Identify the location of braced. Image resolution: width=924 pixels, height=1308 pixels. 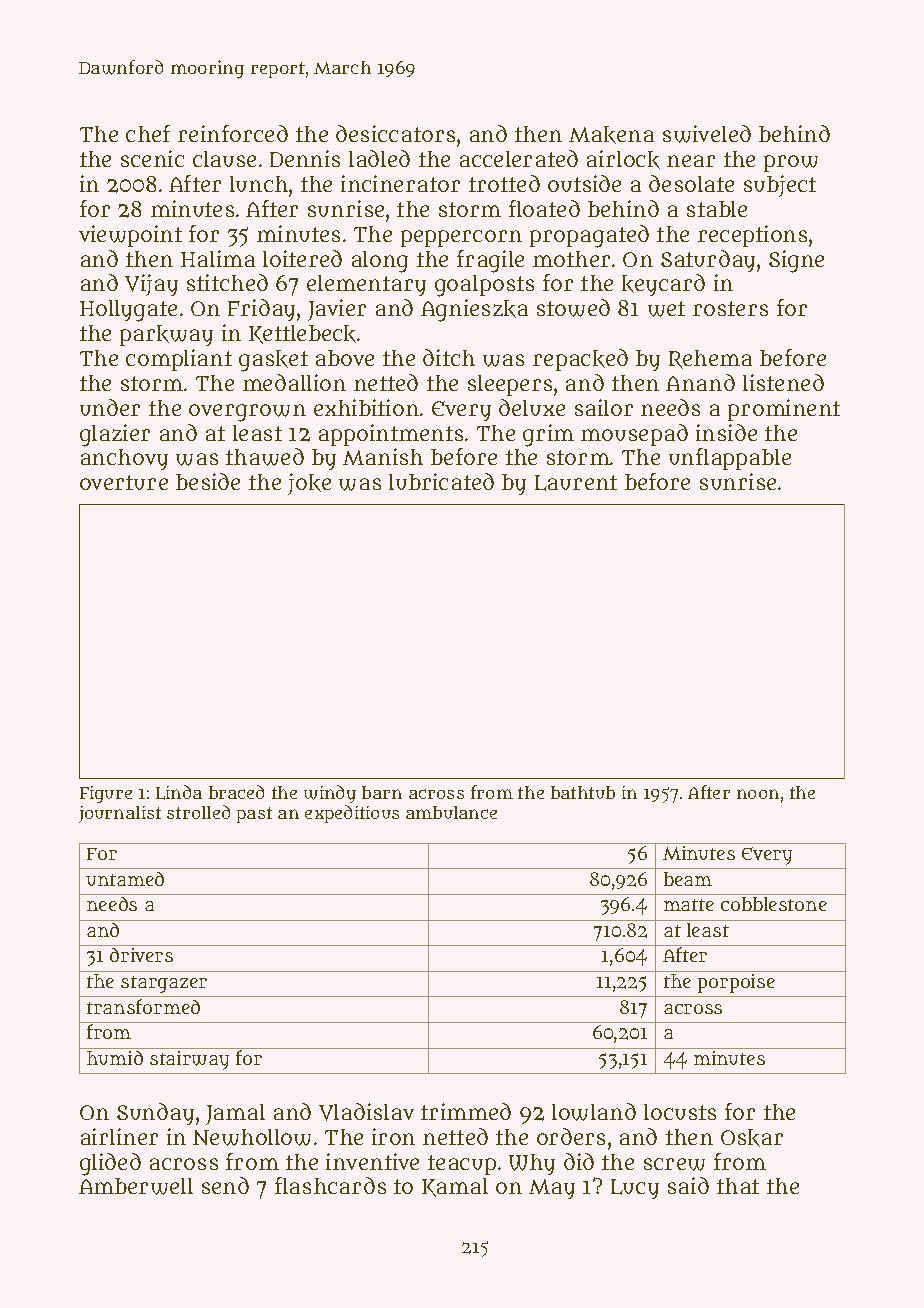
(236, 792).
